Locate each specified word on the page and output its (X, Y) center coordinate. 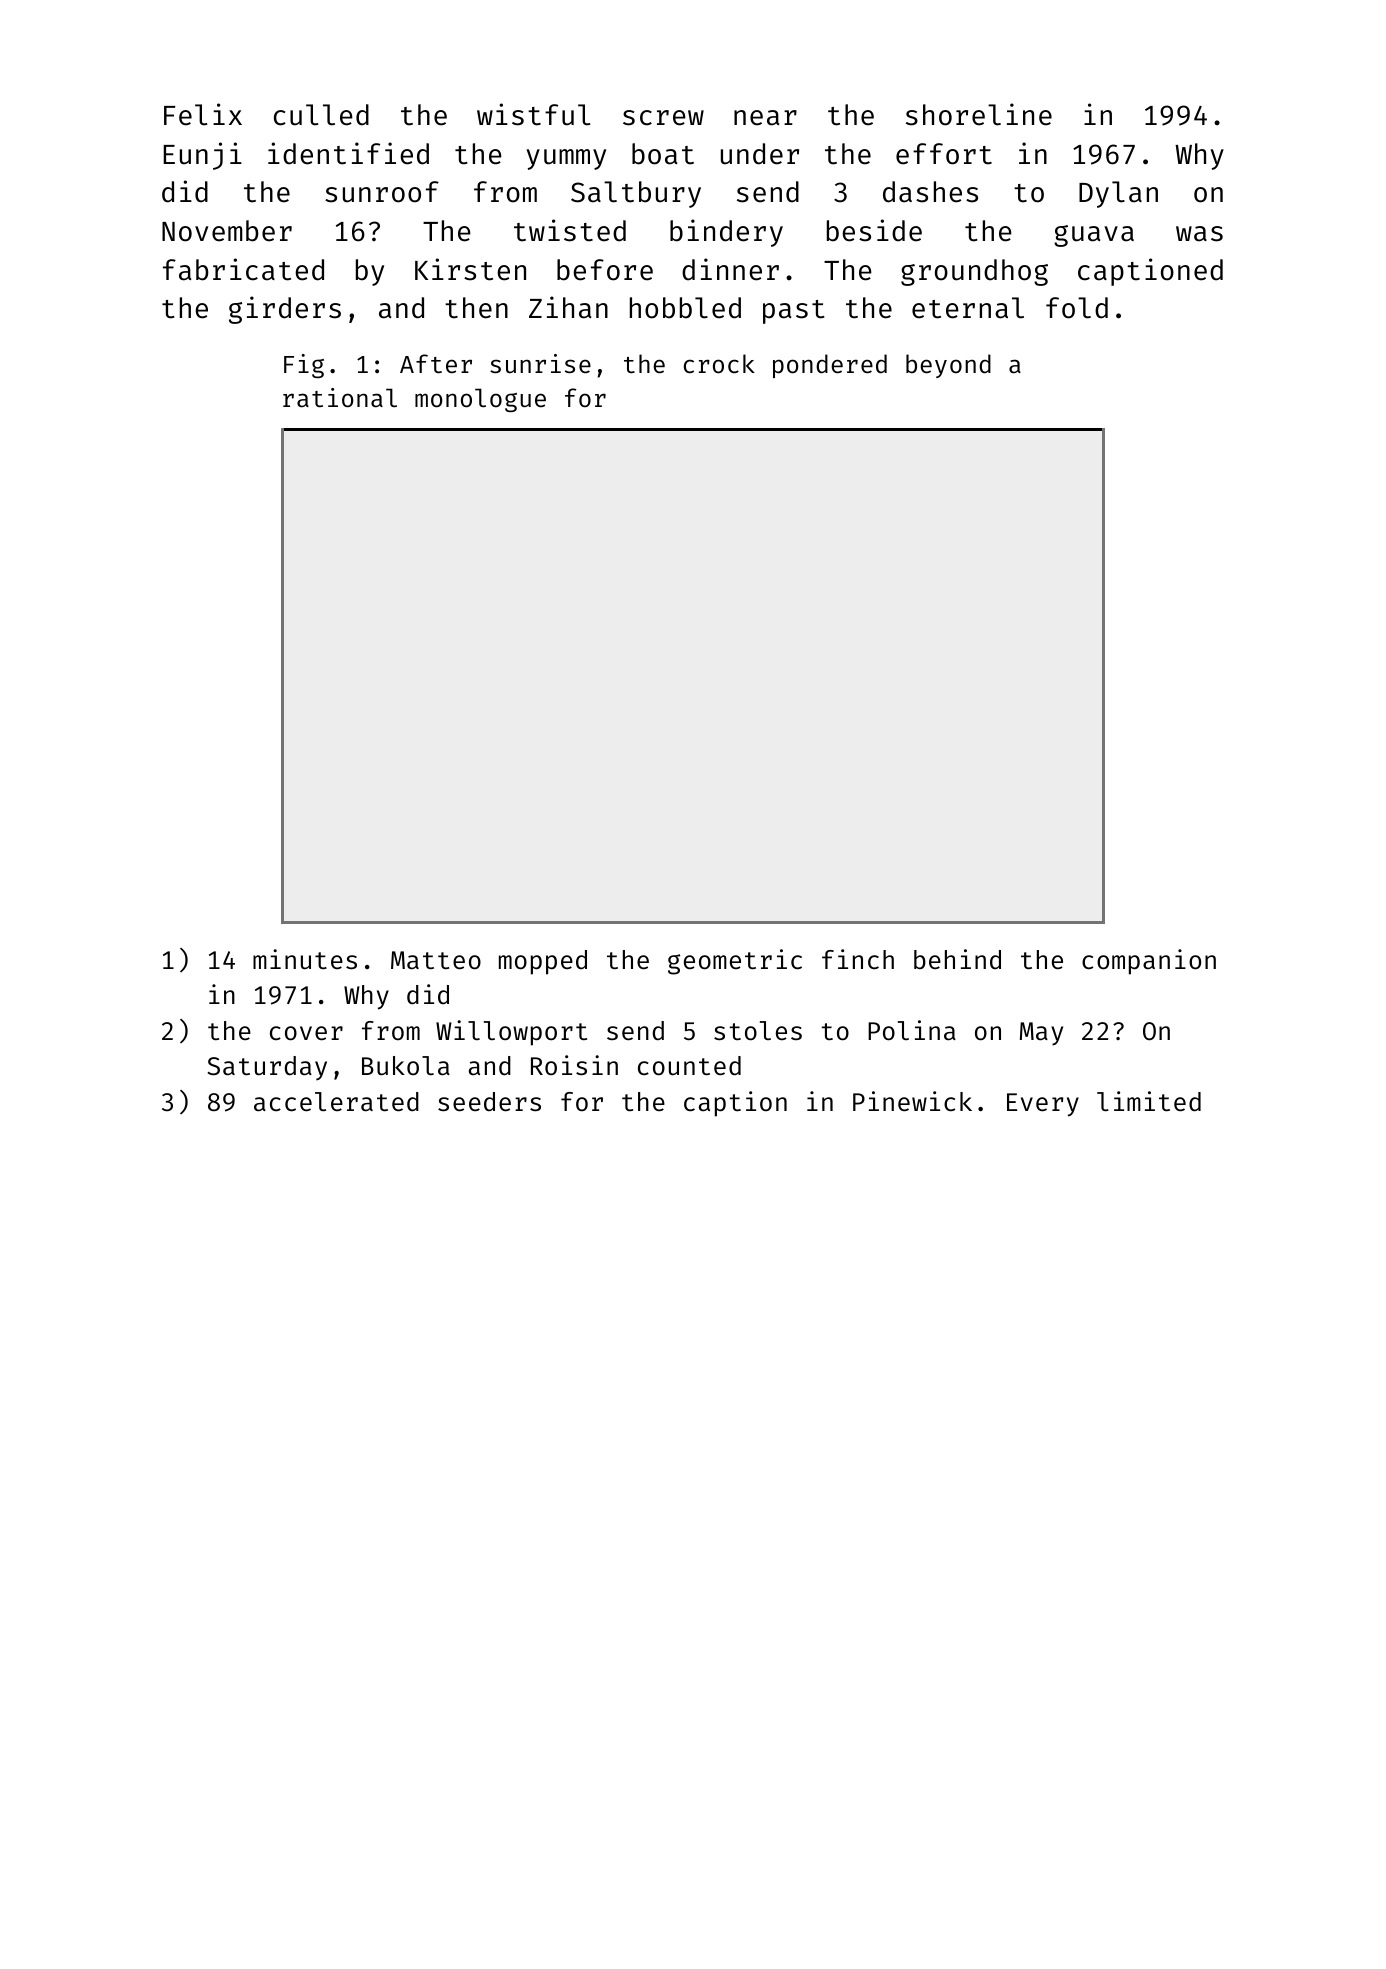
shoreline (979, 114)
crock (719, 364)
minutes (305, 959)
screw (663, 118)
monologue (480, 400)
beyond (948, 366)
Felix (203, 114)
